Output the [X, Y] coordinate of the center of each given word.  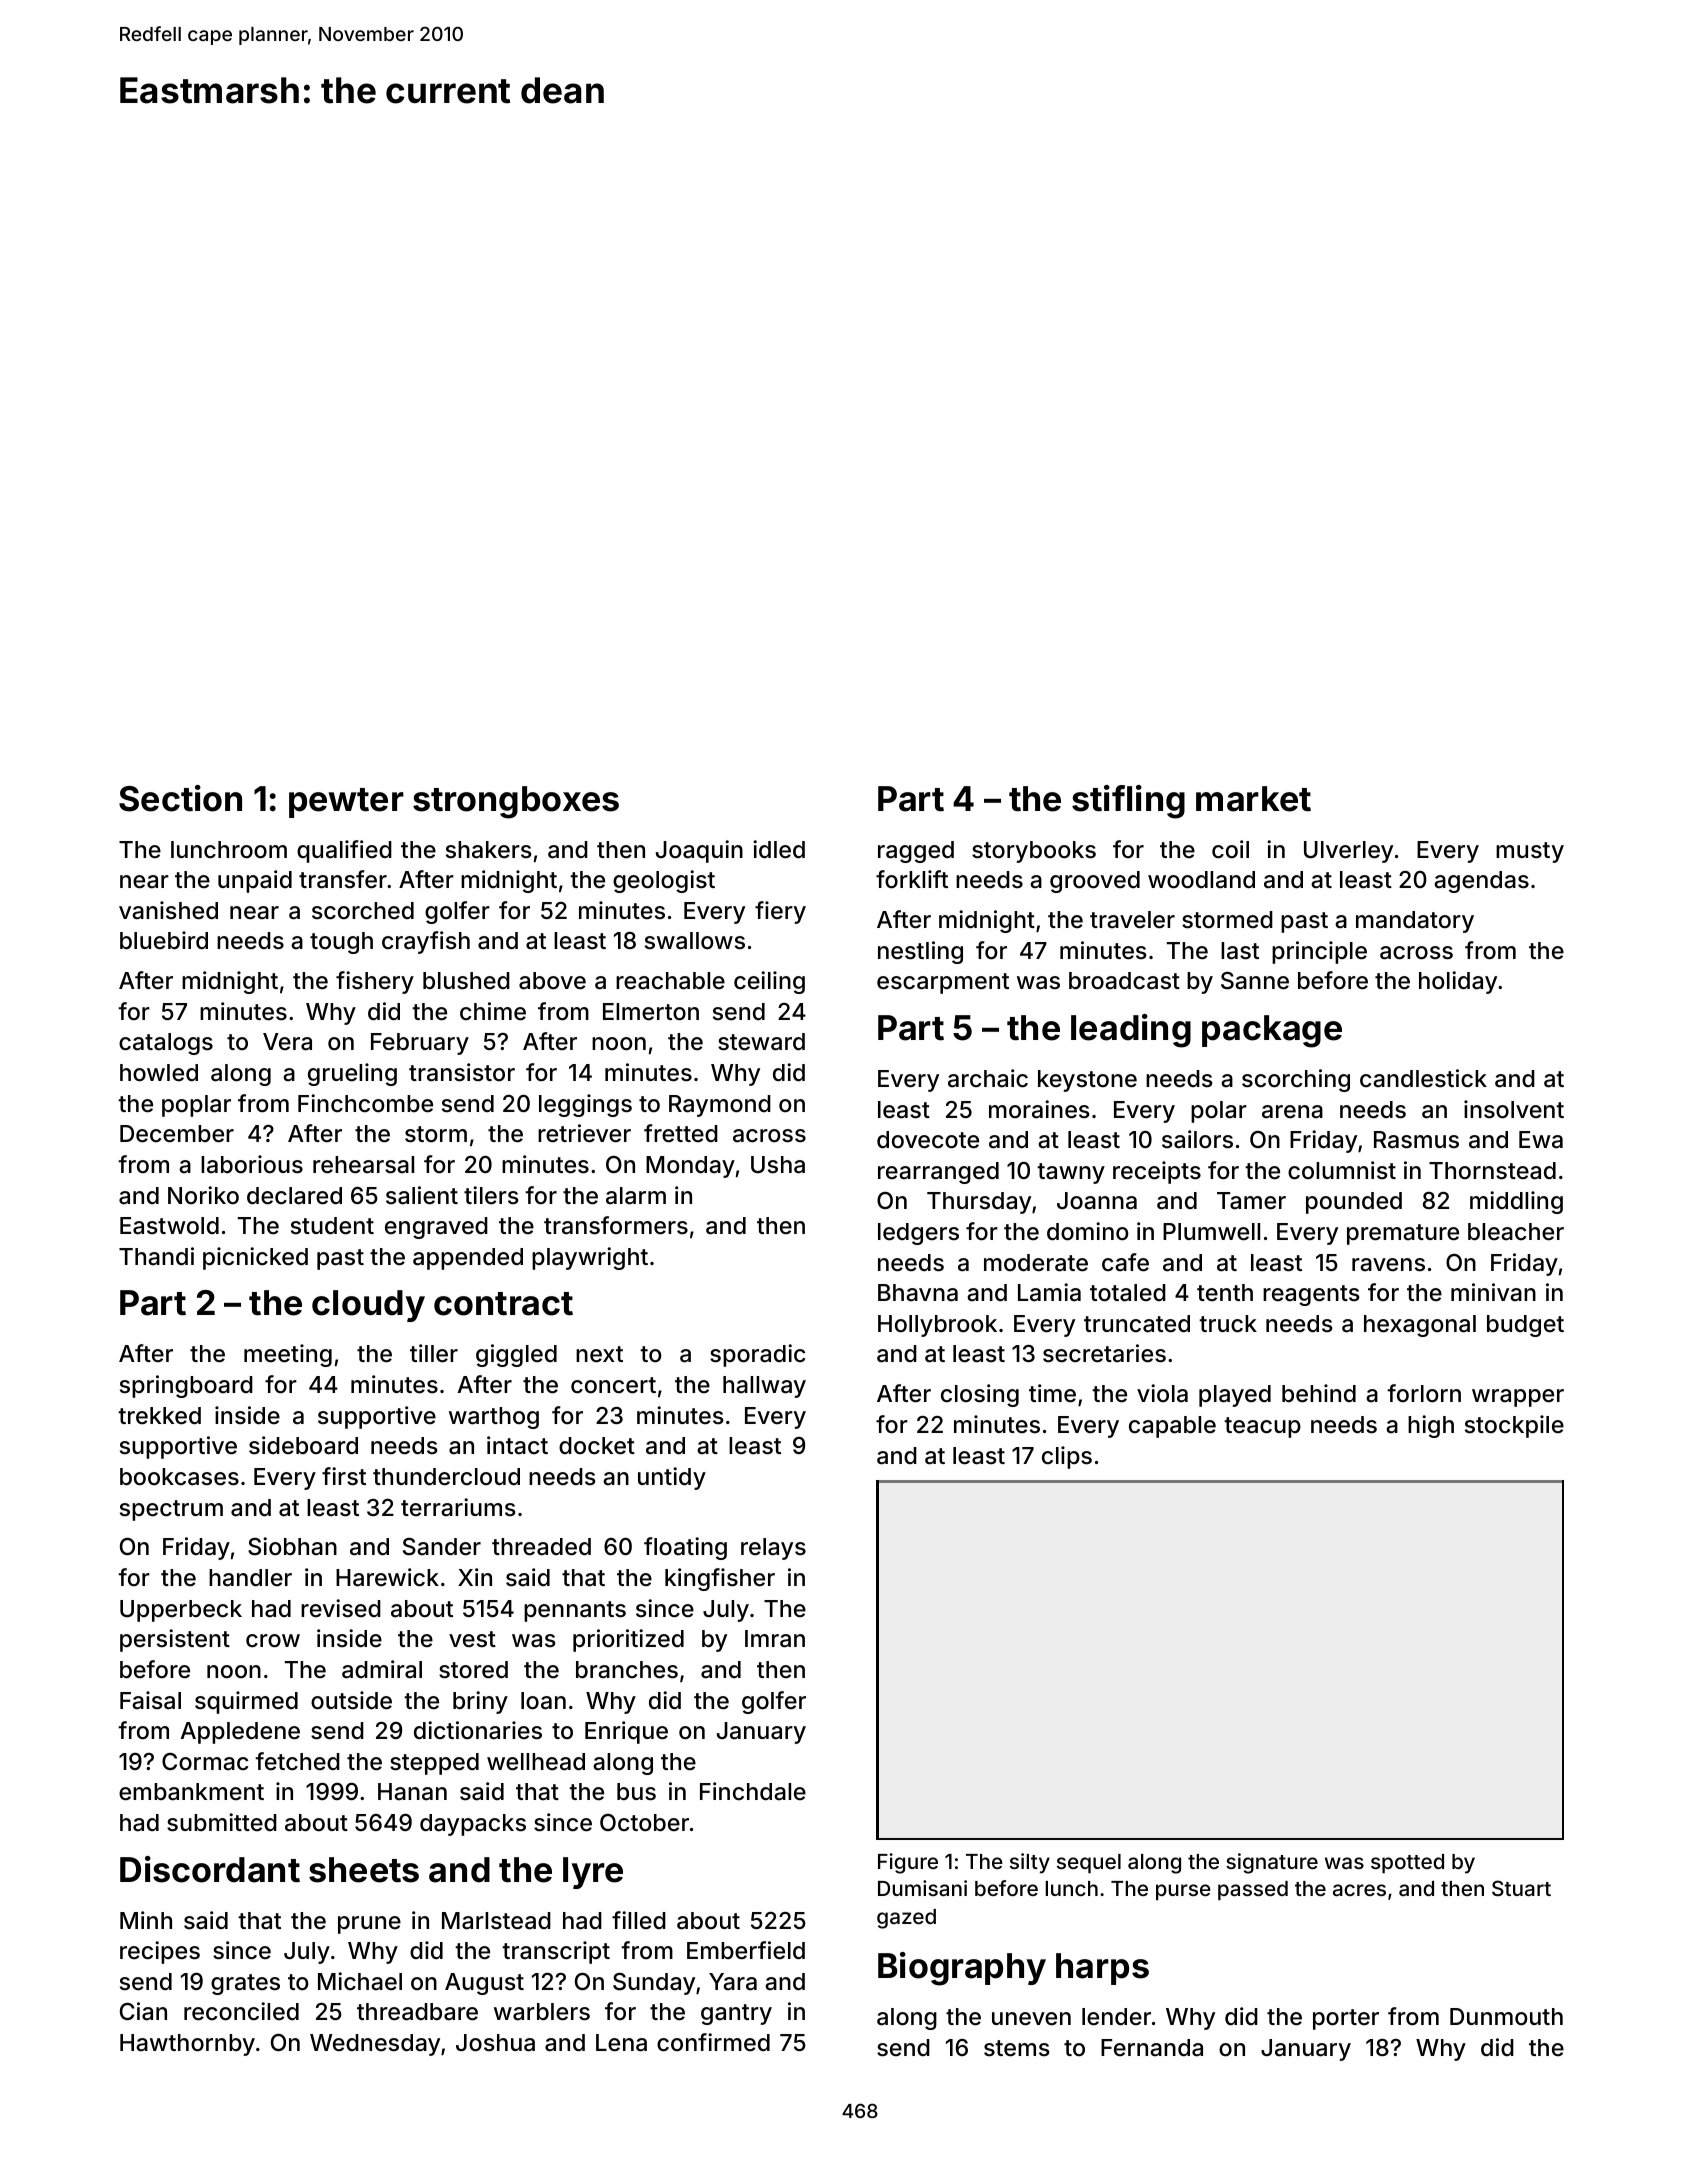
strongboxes [516, 802]
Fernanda [1152, 2048]
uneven [1031, 2019]
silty [1030, 1863]
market [1253, 799]
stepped [434, 1764]
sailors [1197, 1139]
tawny [1071, 1173]
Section [180, 798]
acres [1359, 1890]
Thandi [156, 1256]
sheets [364, 1870]
